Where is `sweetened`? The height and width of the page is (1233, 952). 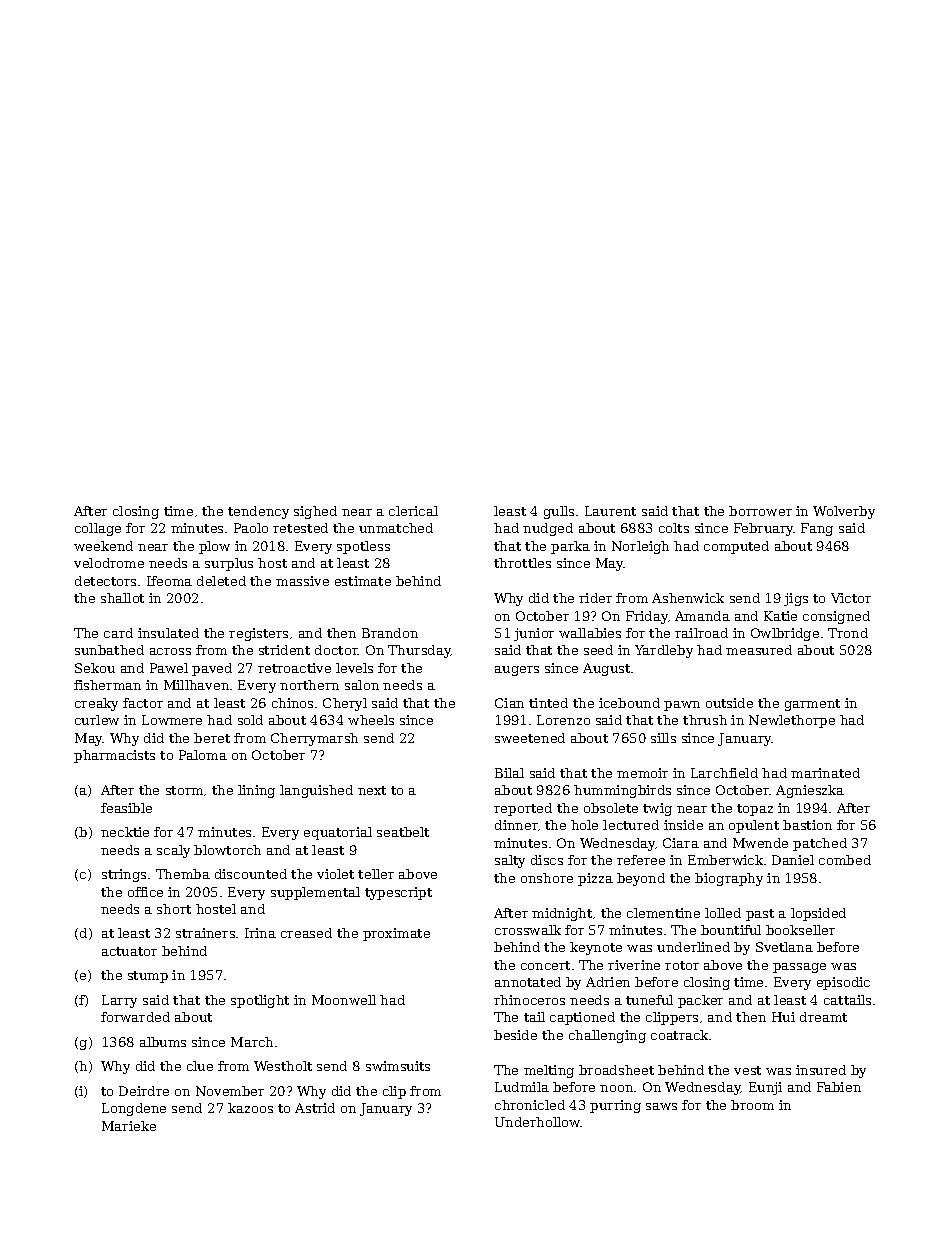
sweetened is located at coordinates (530, 738).
